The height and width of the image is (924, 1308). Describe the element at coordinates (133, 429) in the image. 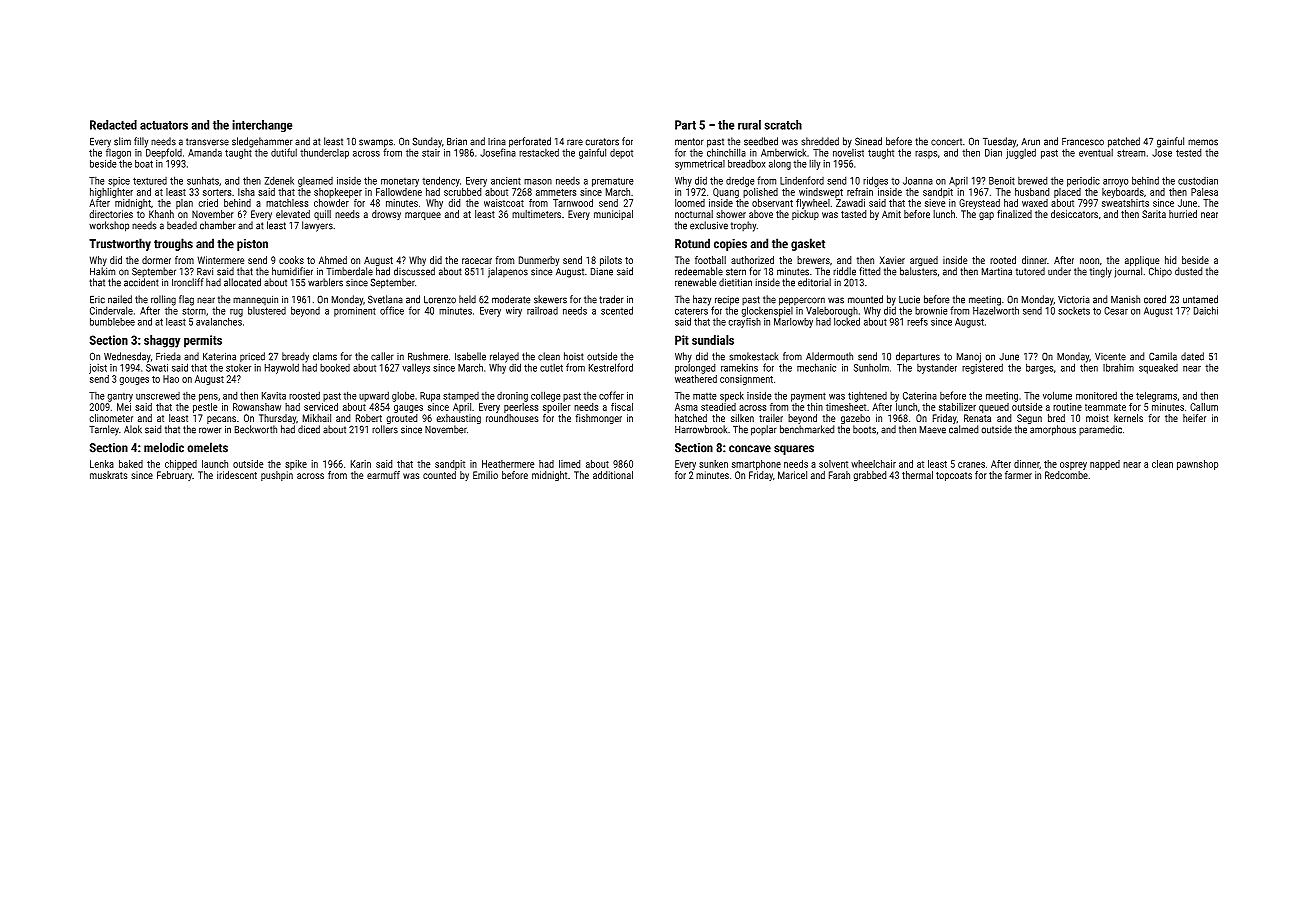

I see `Alok` at that location.
